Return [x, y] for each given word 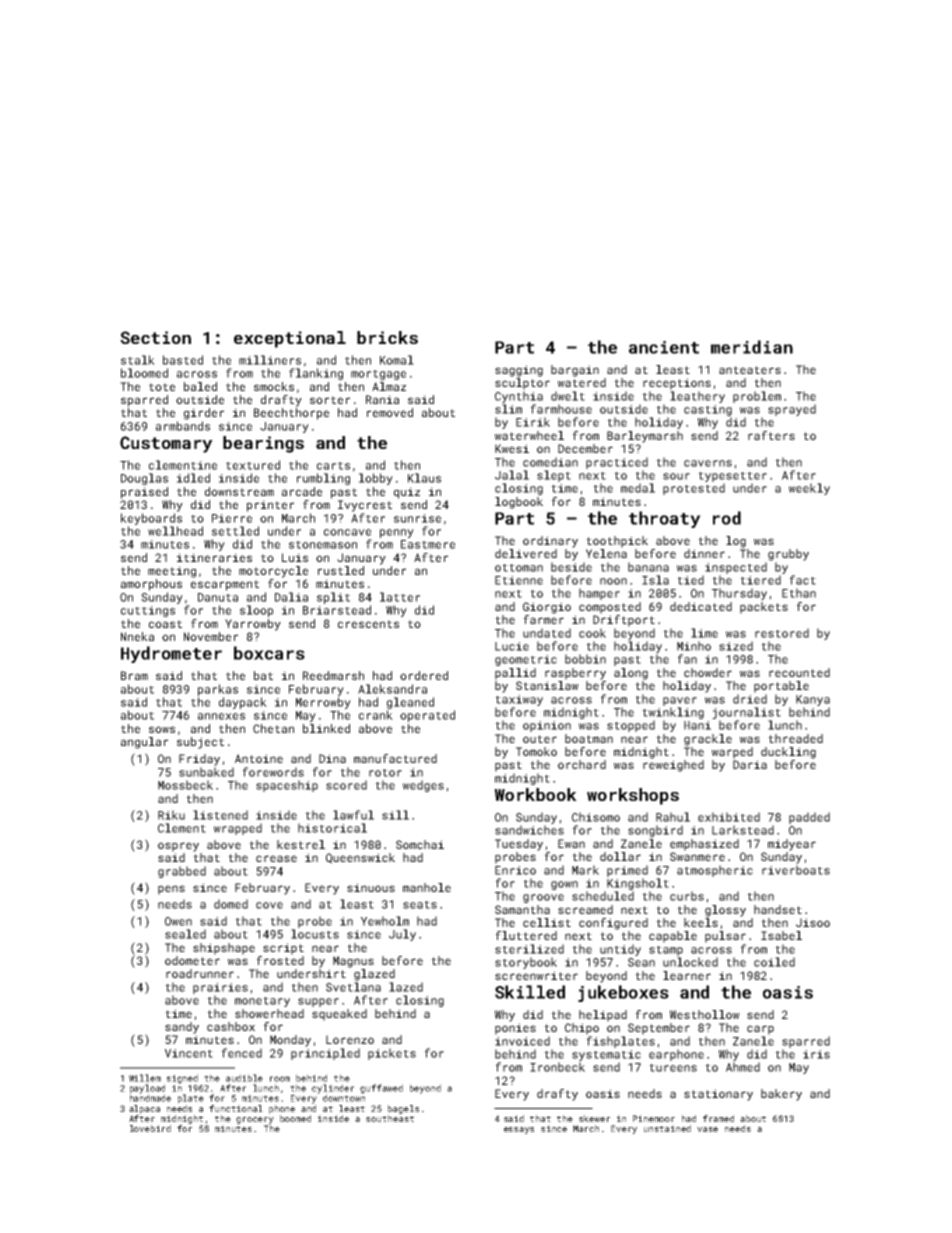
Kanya [813, 700]
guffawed [381, 1089]
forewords [273, 772]
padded [809, 818]
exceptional [290, 339]
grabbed [182, 872]
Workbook [535, 794]
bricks [387, 337]
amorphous [151, 585]
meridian [752, 347]
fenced [241, 1053]
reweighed [673, 766]
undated [547, 633]
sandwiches [529, 830]
